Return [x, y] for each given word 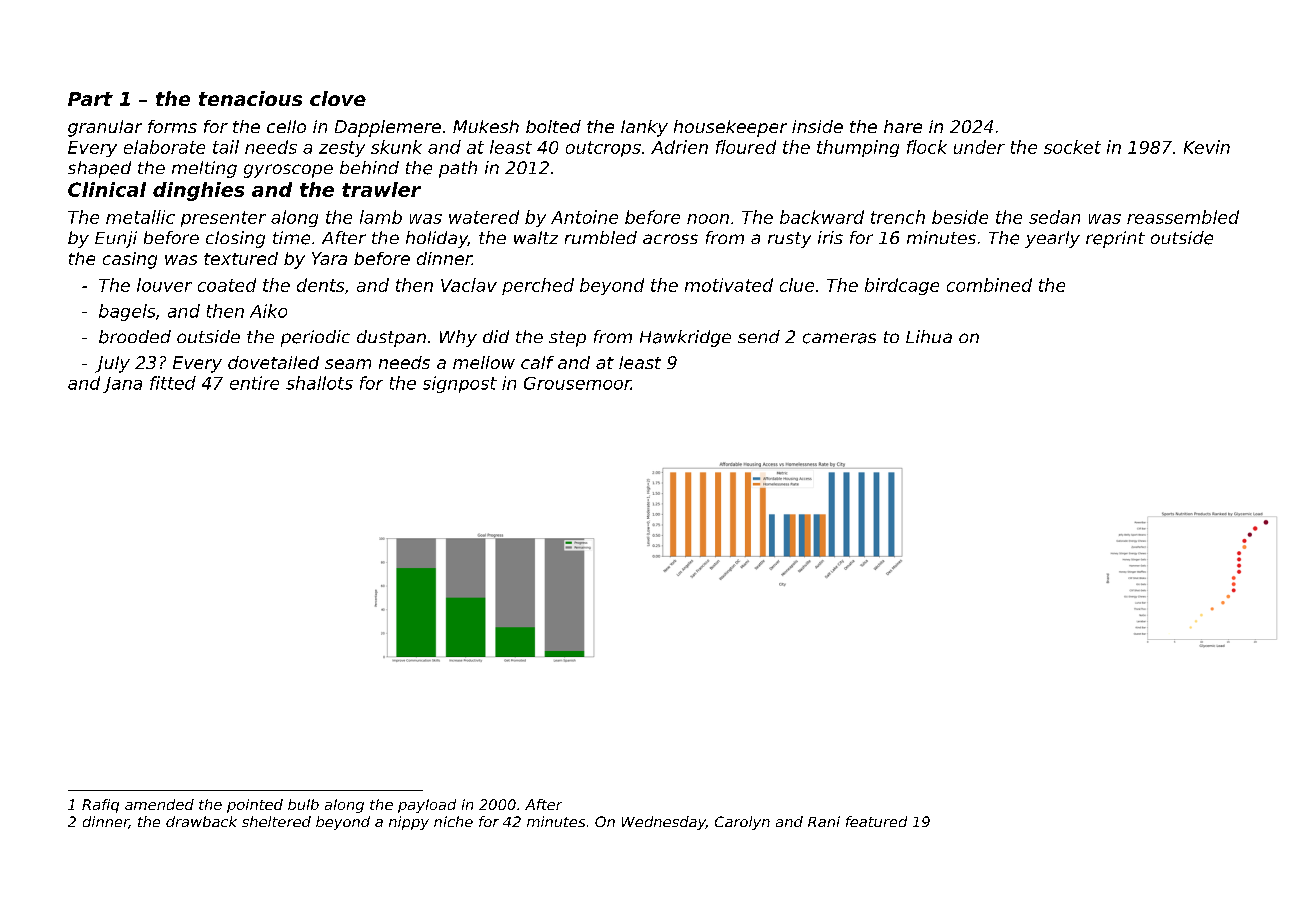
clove [338, 98]
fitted [173, 383]
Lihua [929, 336]
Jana [122, 385]
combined [989, 285]
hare [903, 126]
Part [90, 99]
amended [159, 804]
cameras [839, 338]
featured [876, 821]
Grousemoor [577, 383]
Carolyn [742, 823]
